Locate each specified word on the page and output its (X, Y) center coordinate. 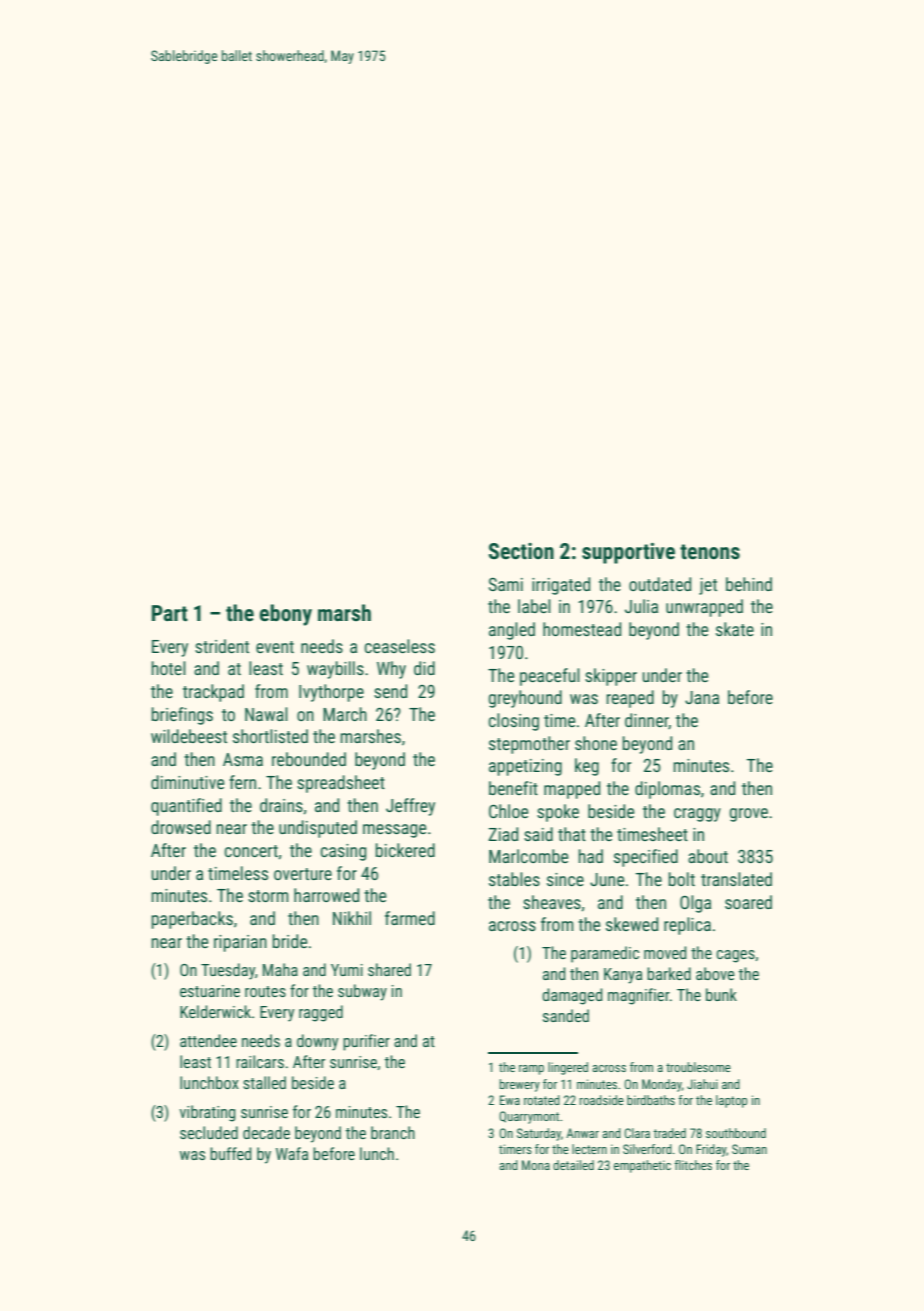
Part (170, 613)
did (424, 668)
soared (748, 902)
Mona (536, 1165)
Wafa (292, 1153)
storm (268, 896)
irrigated (561, 586)
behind (749, 584)
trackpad (213, 693)
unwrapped (704, 608)
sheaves (552, 902)
